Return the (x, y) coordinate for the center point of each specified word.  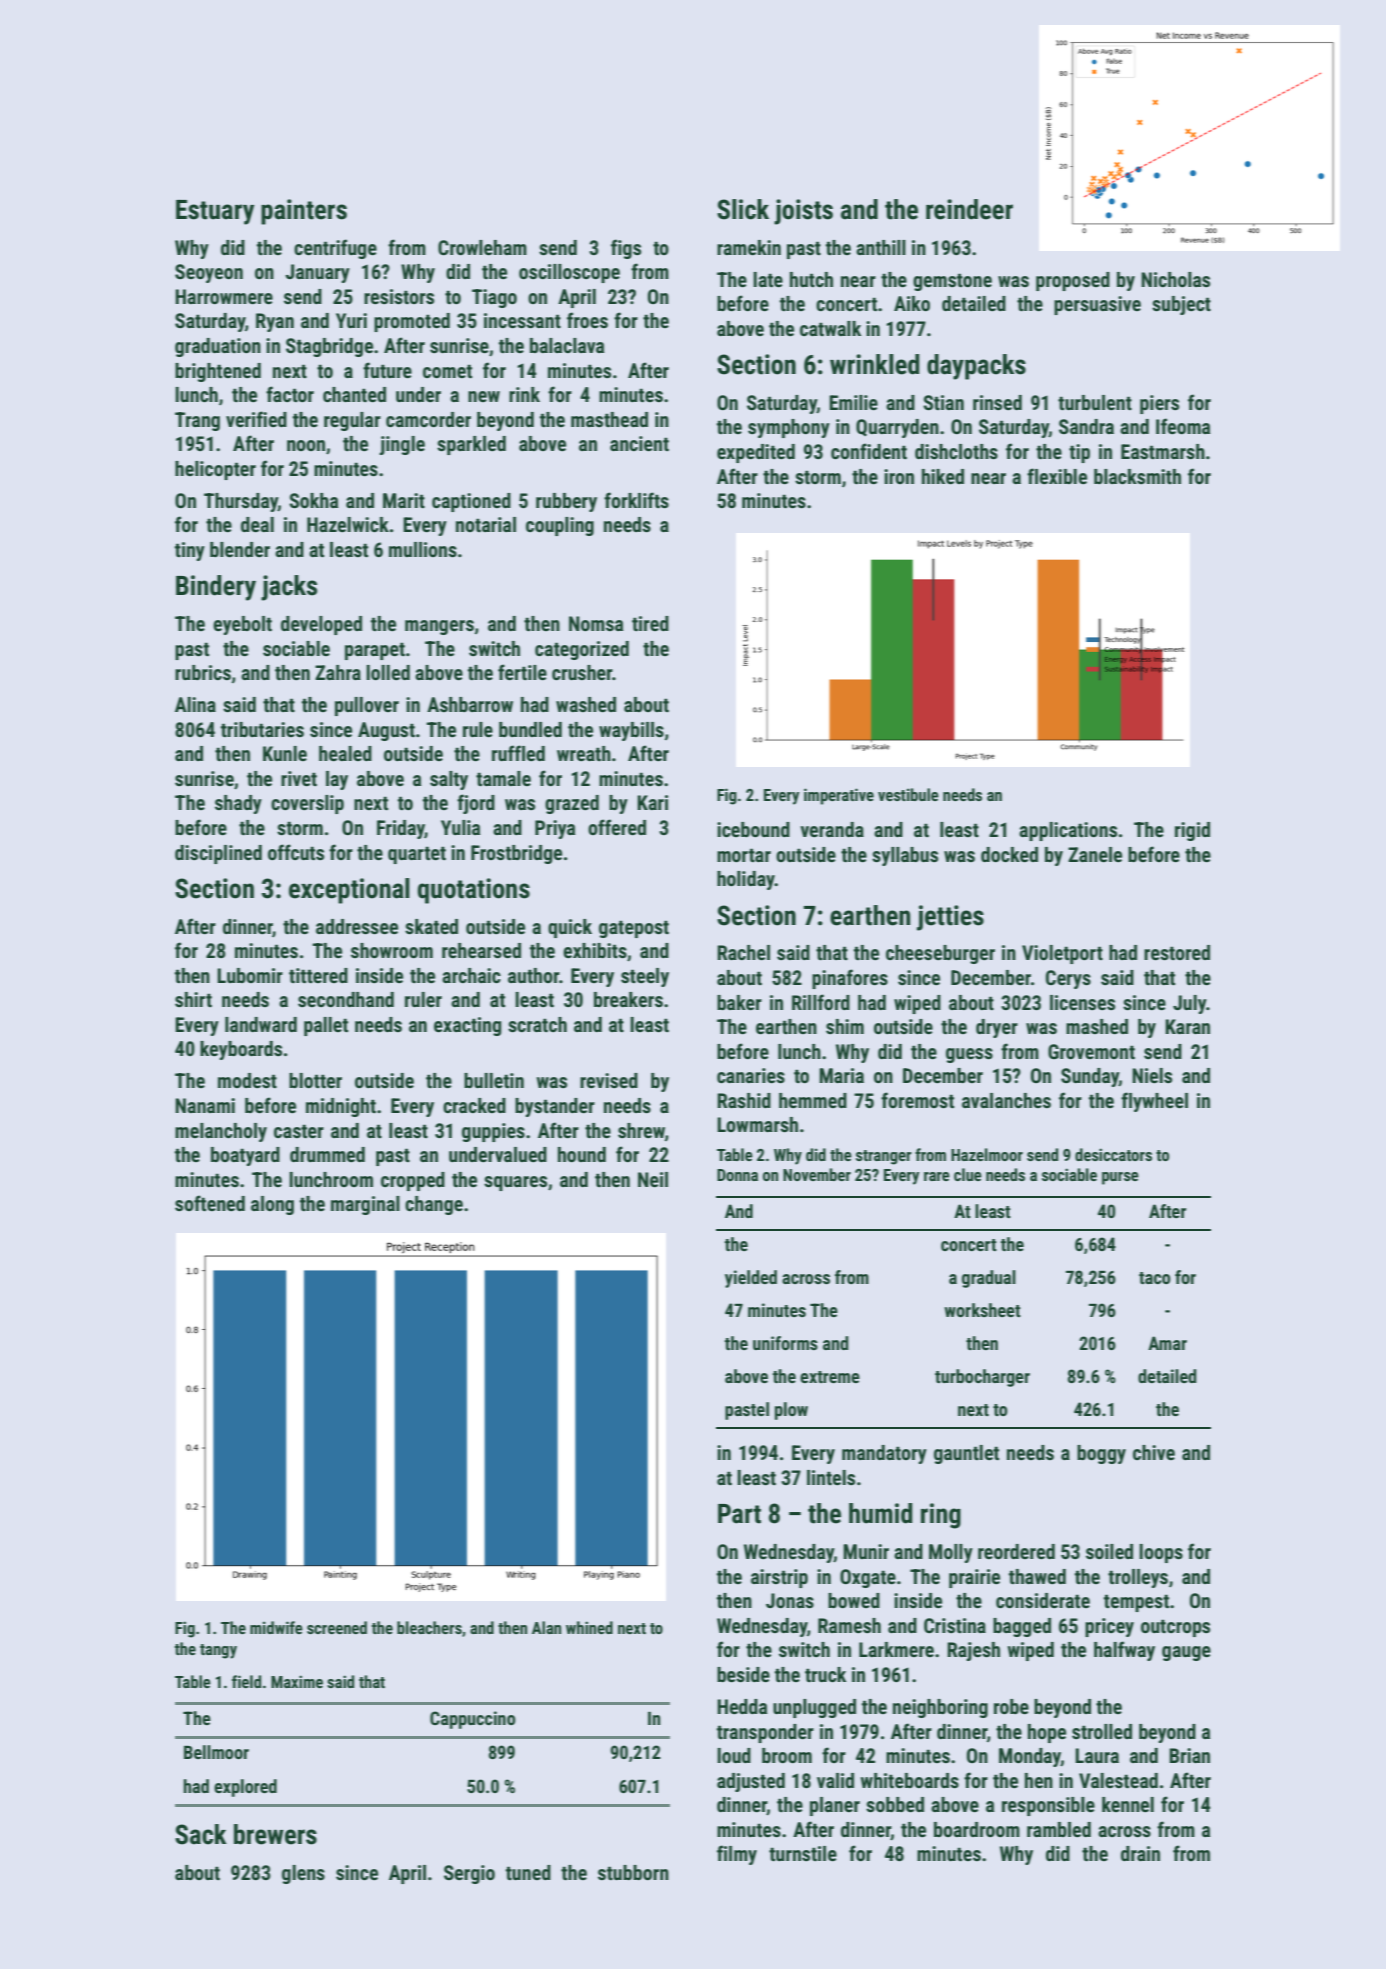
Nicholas (1175, 279)
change (434, 1205)
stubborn (633, 1872)
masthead (609, 419)
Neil (653, 1179)
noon (306, 445)
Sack (201, 1834)
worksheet (982, 1310)
